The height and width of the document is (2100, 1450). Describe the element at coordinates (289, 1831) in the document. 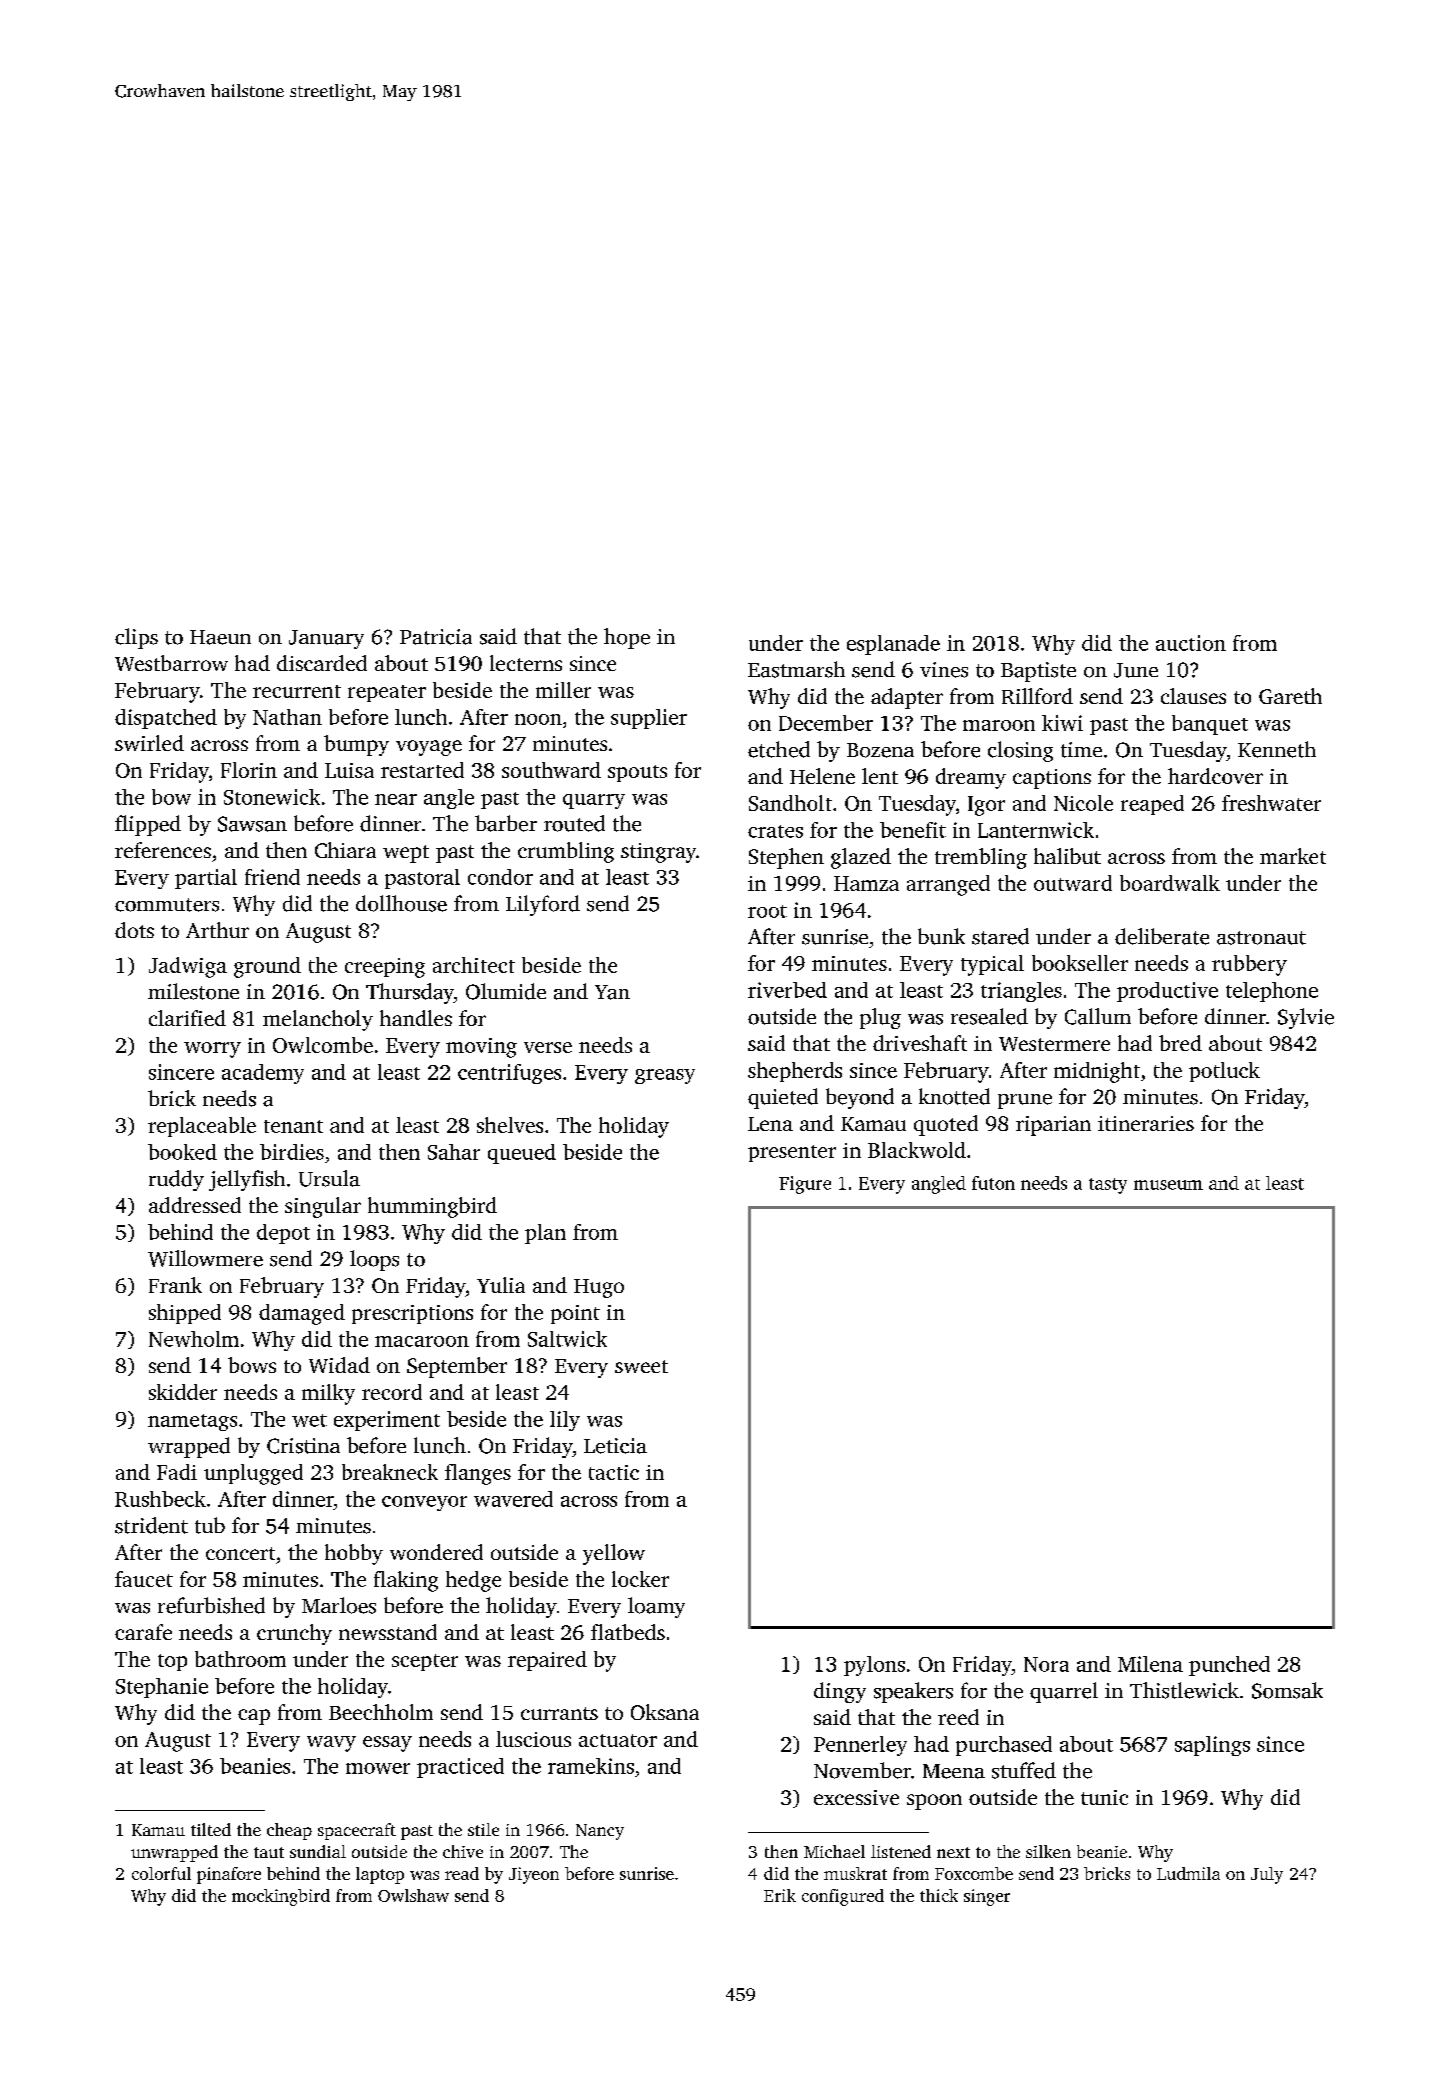

I see `cheap` at that location.
